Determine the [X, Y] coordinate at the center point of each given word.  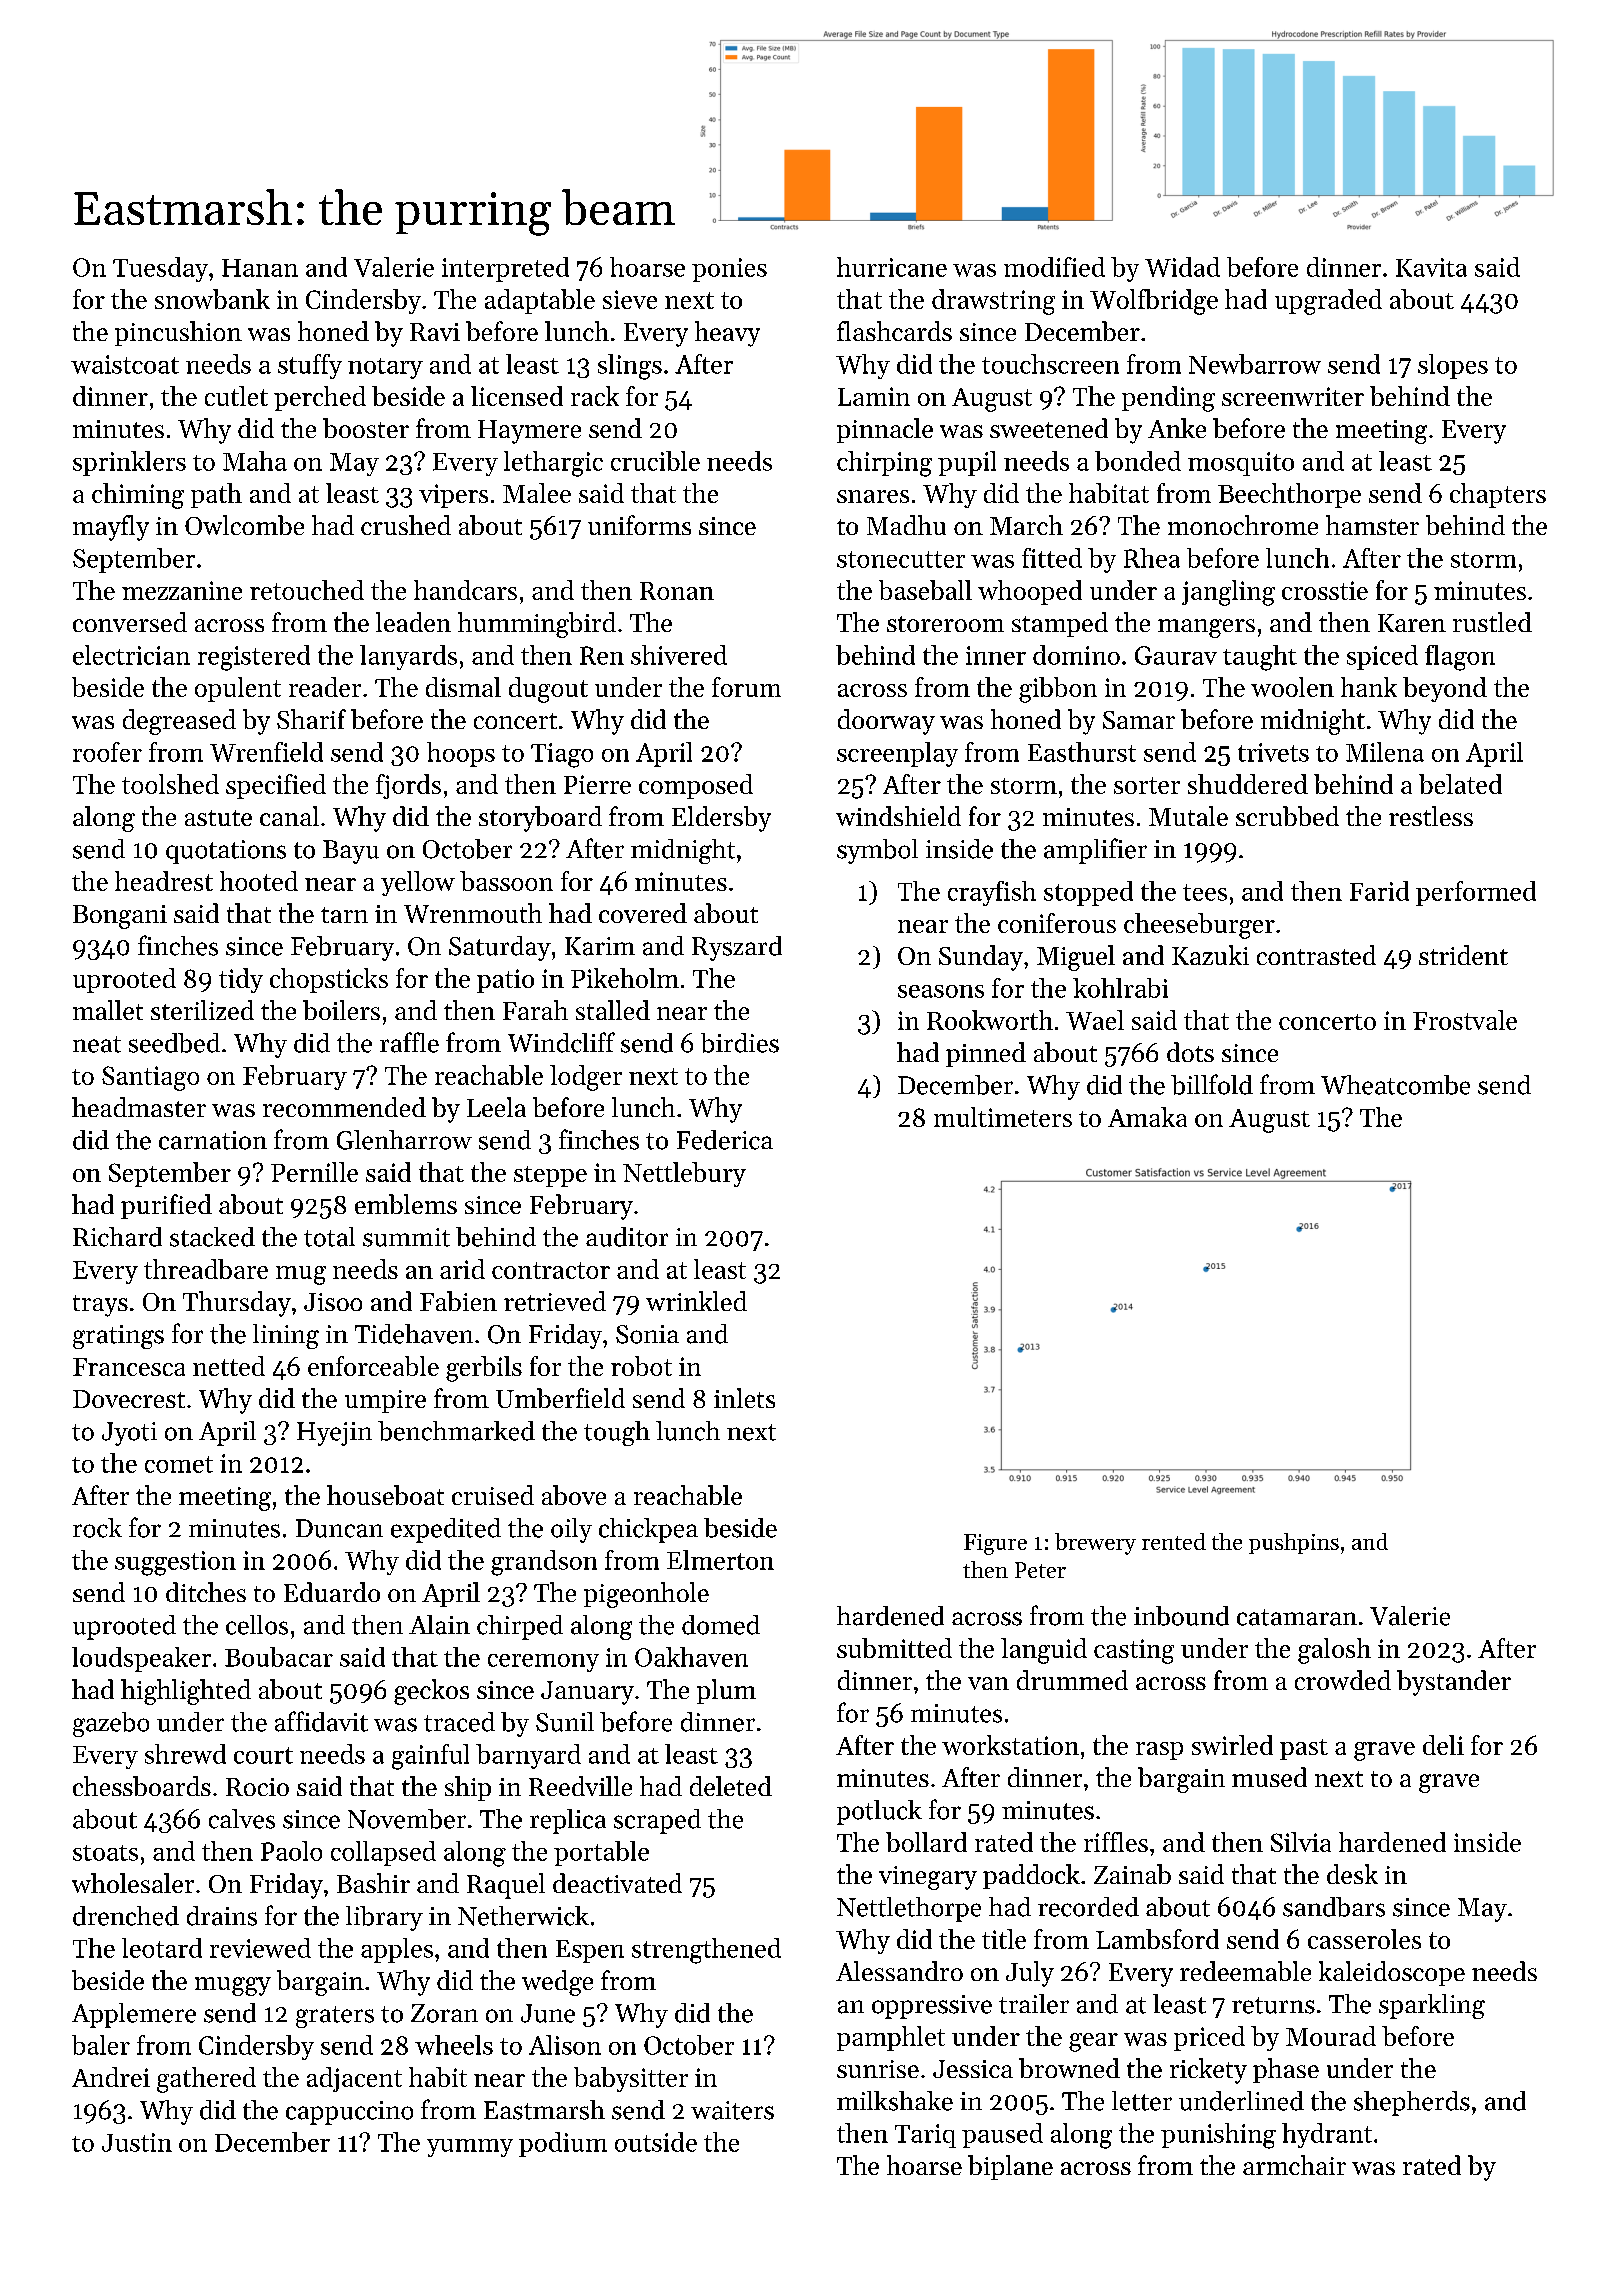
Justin [137, 2142]
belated [1460, 784]
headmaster [139, 1107]
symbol [877, 851]
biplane [1010, 2167]
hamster [1372, 525]
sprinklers [129, 463]
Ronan [677, 591]
